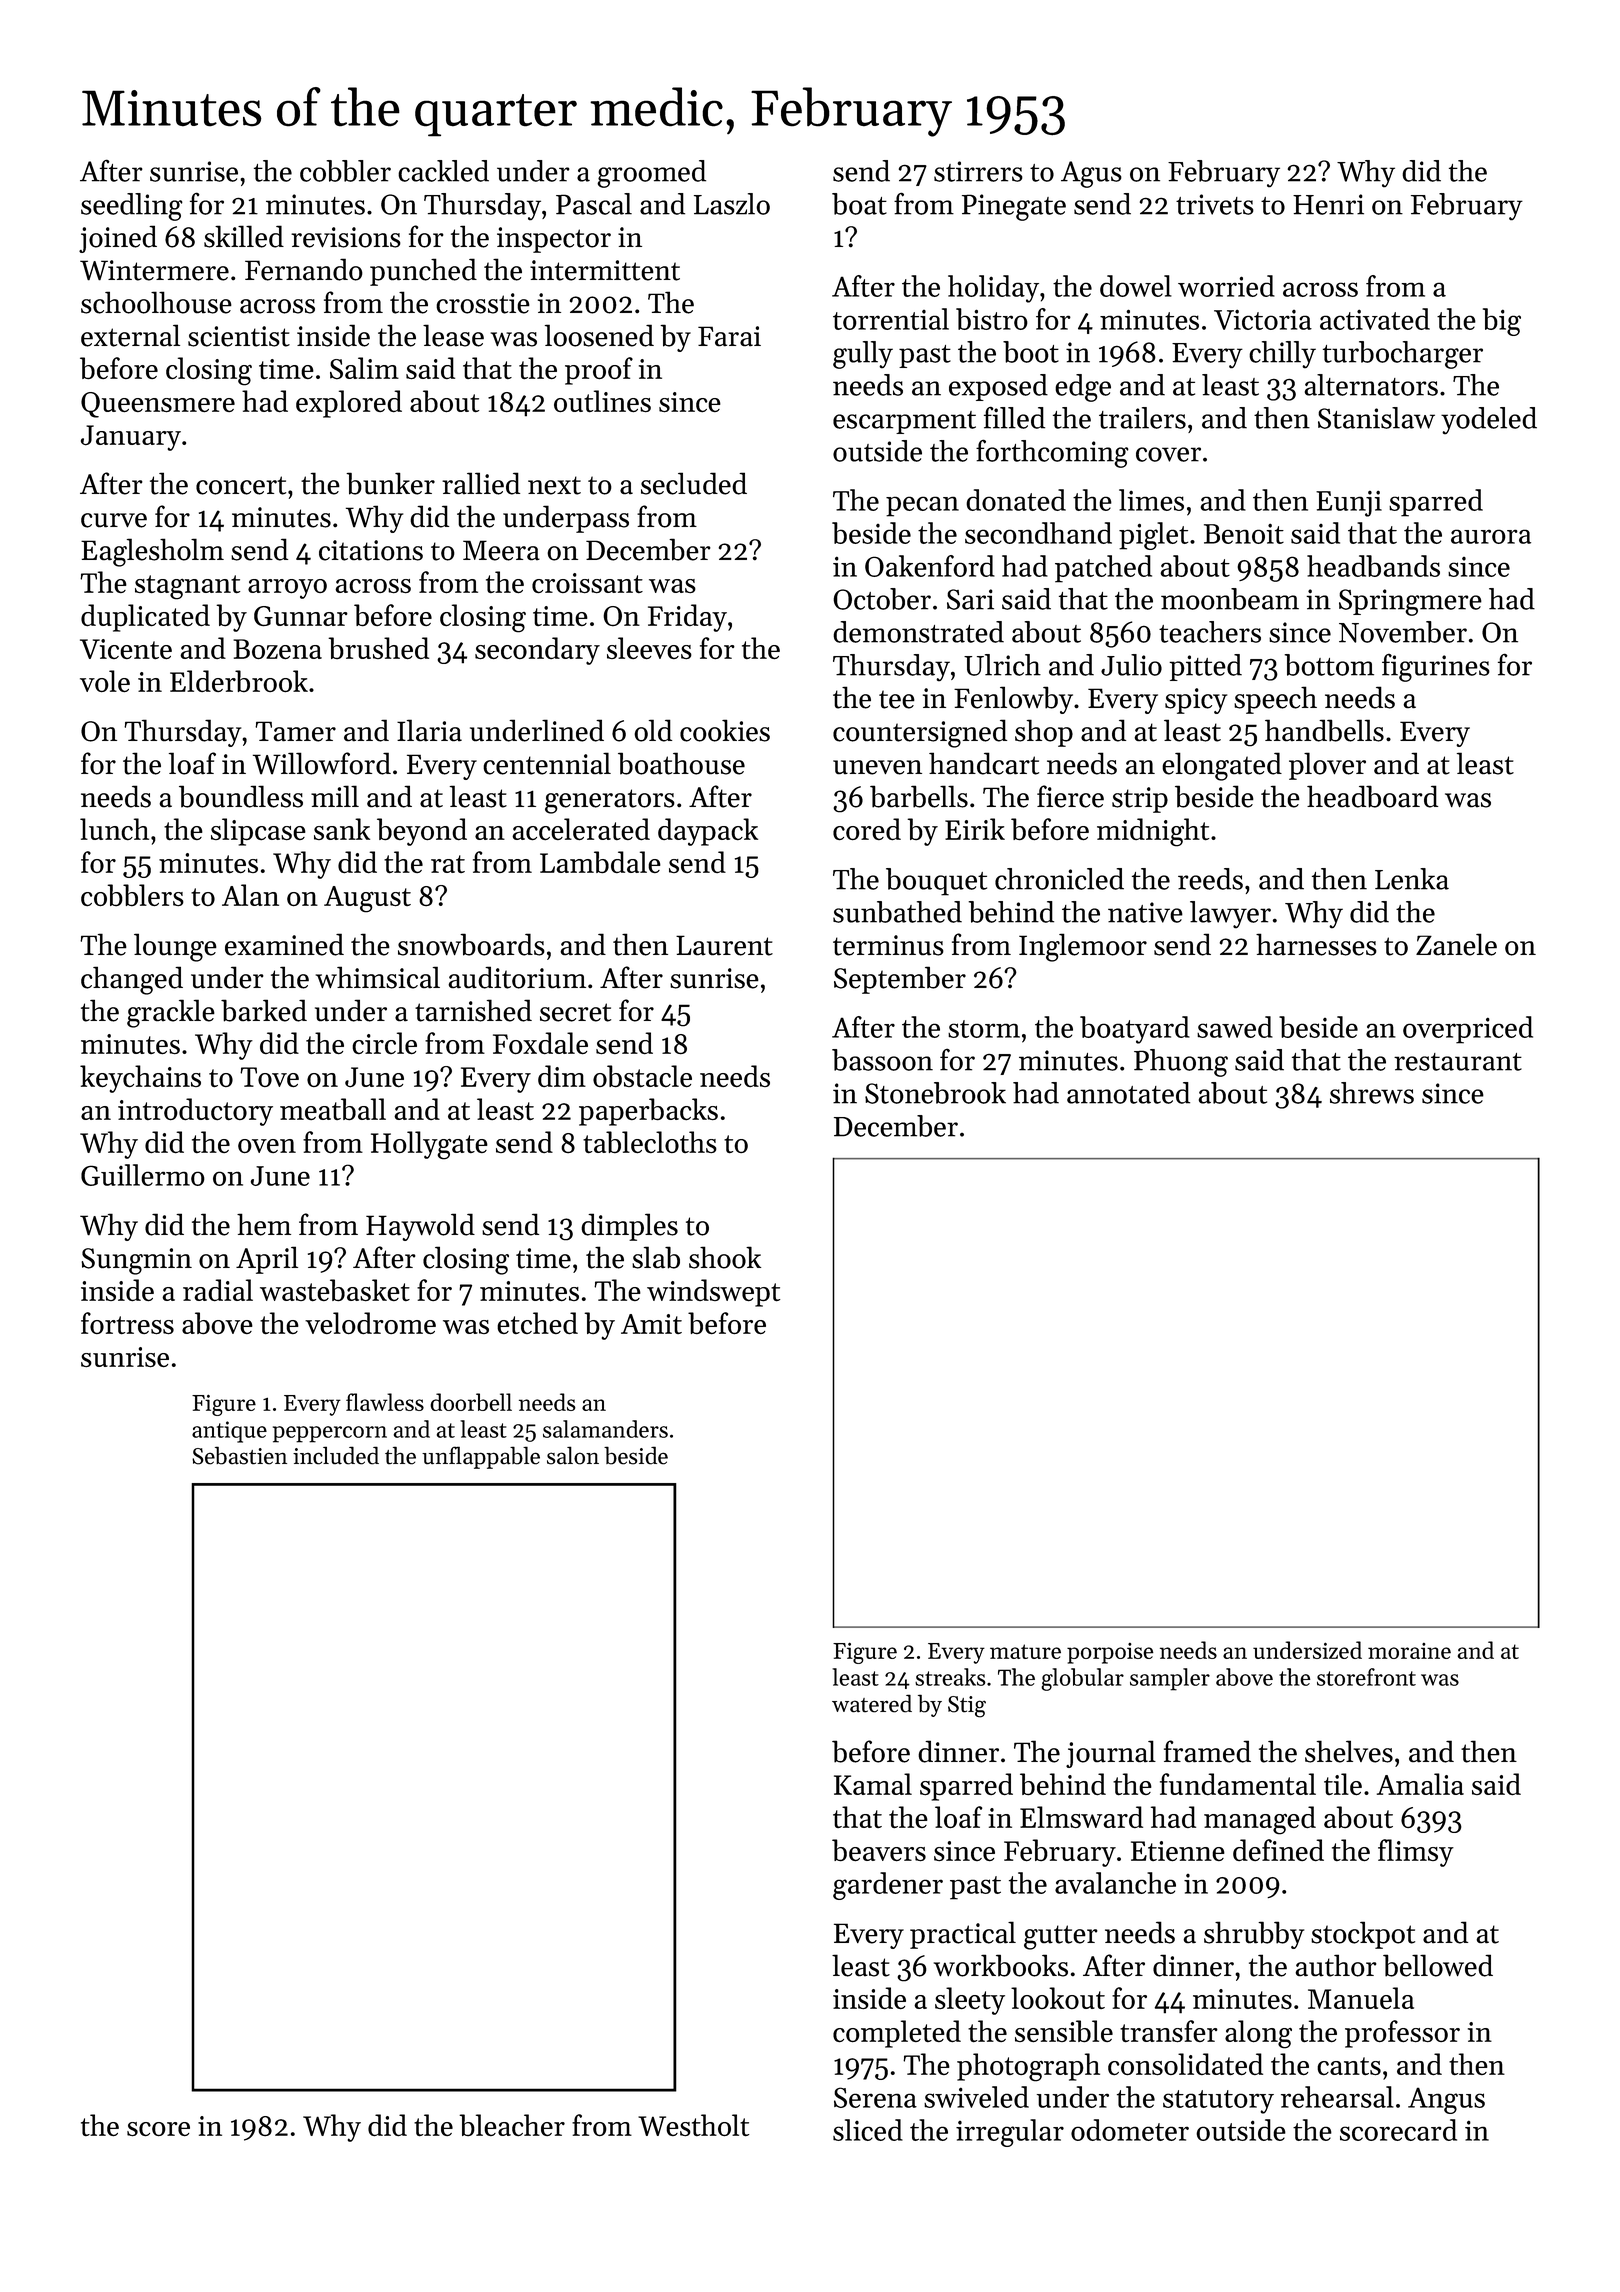 This image has height=2292, width=1620. I want to click on seedling, so click(132, 207).
